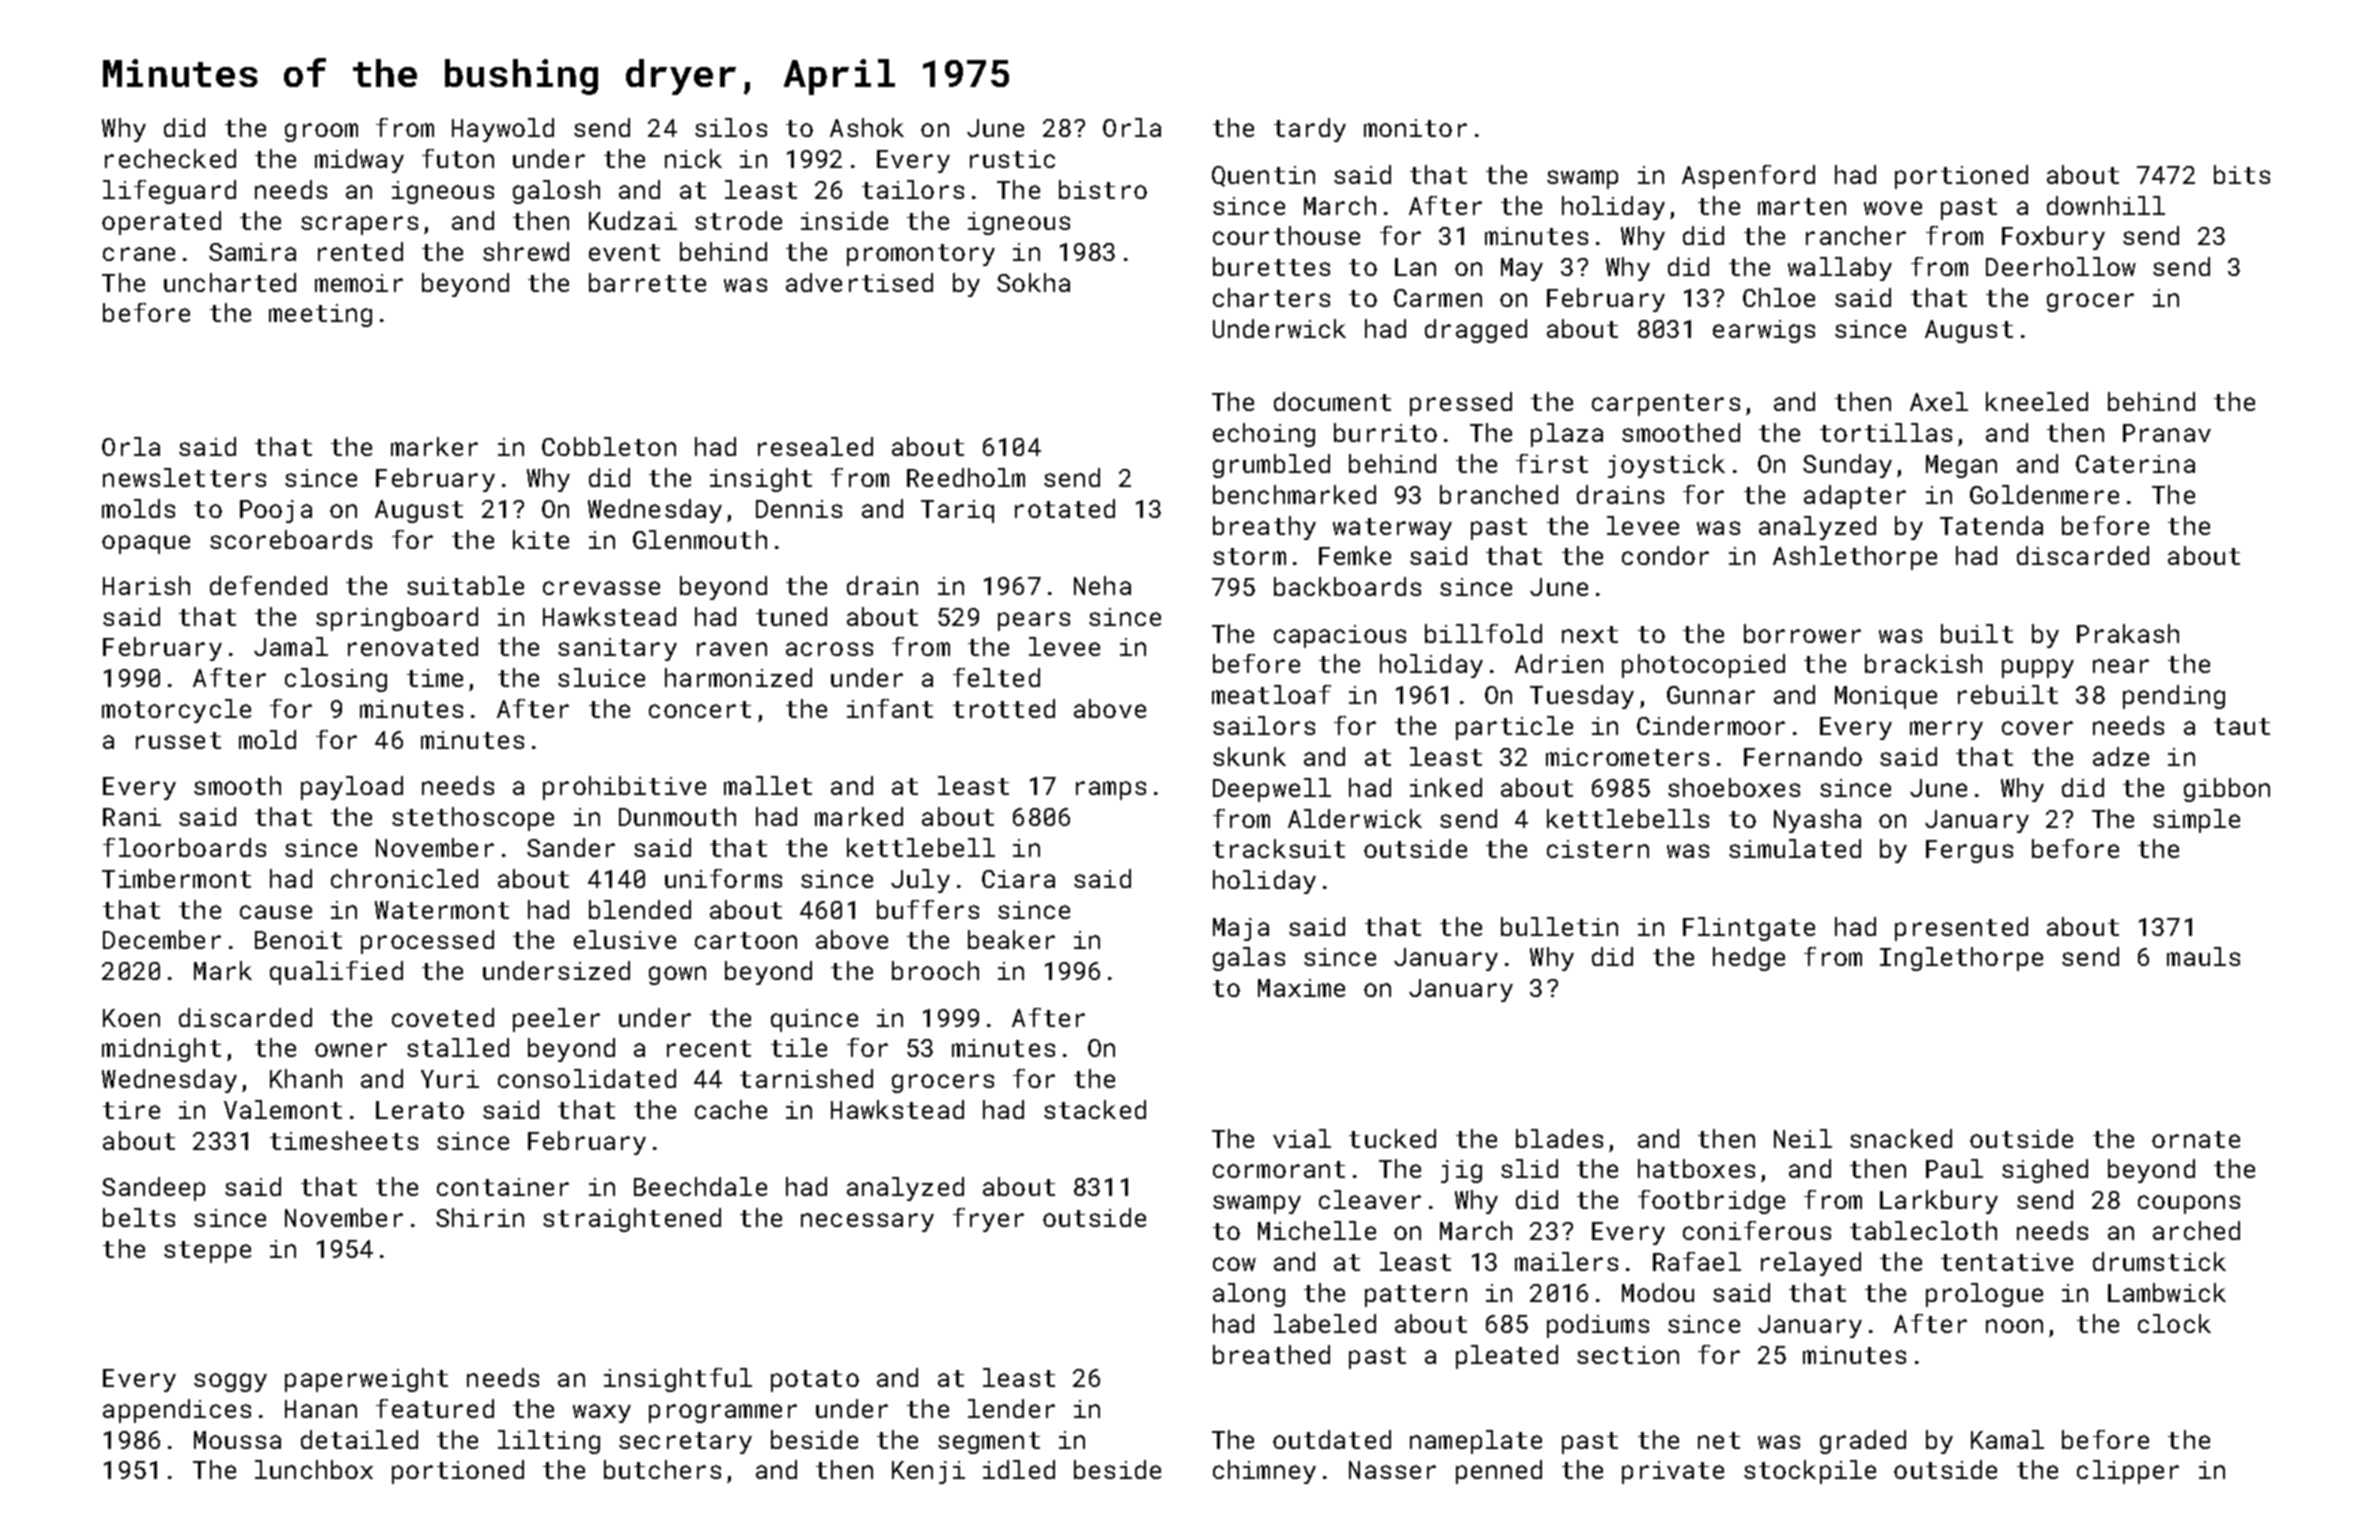  What do you see at coordinates (1065, 508) in the screenshot?
I see `rotated` at bounding box center [1065, 508].
